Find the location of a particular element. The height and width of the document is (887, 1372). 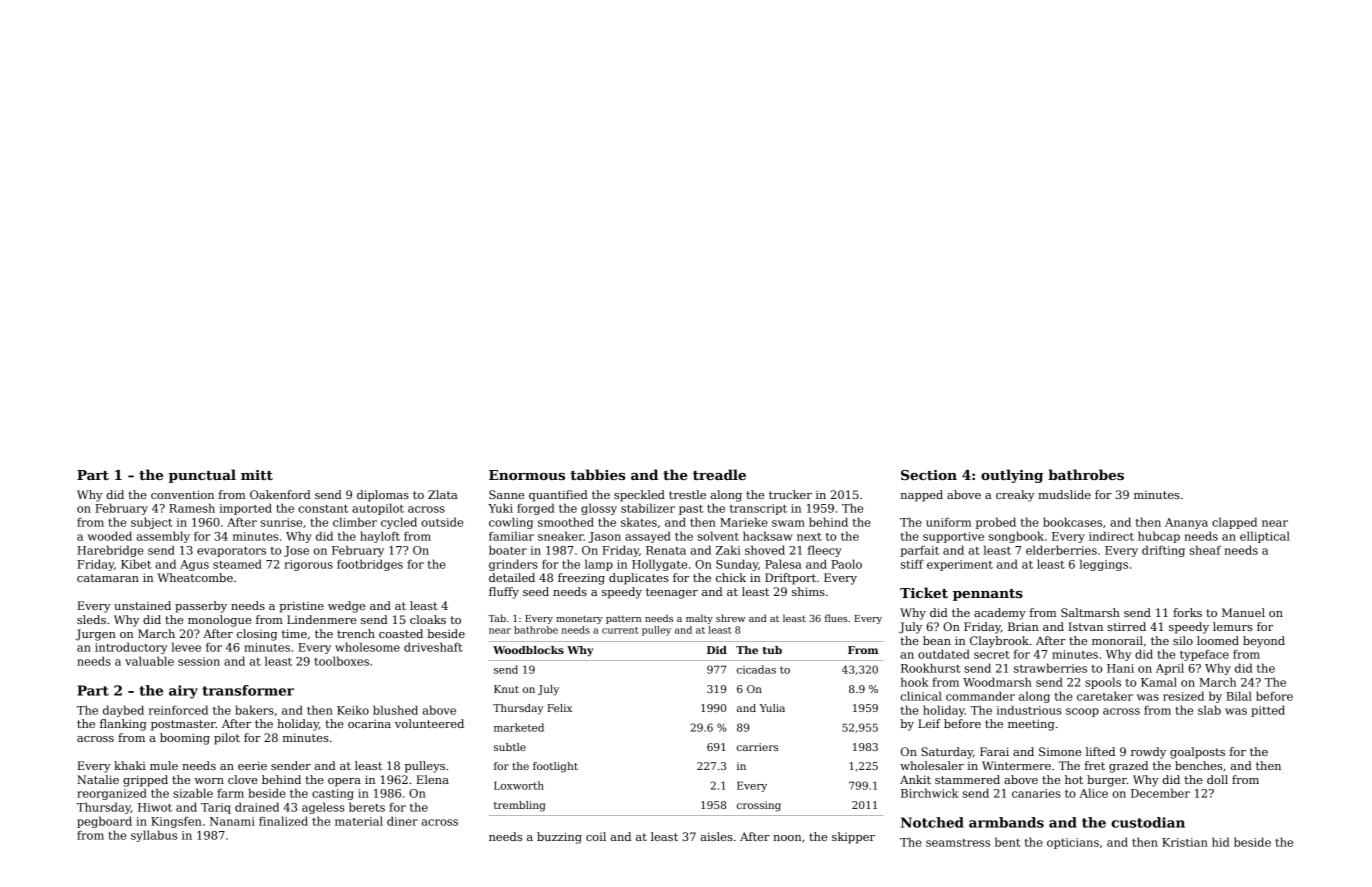

Enormous is located at coordinates (527, 475).
